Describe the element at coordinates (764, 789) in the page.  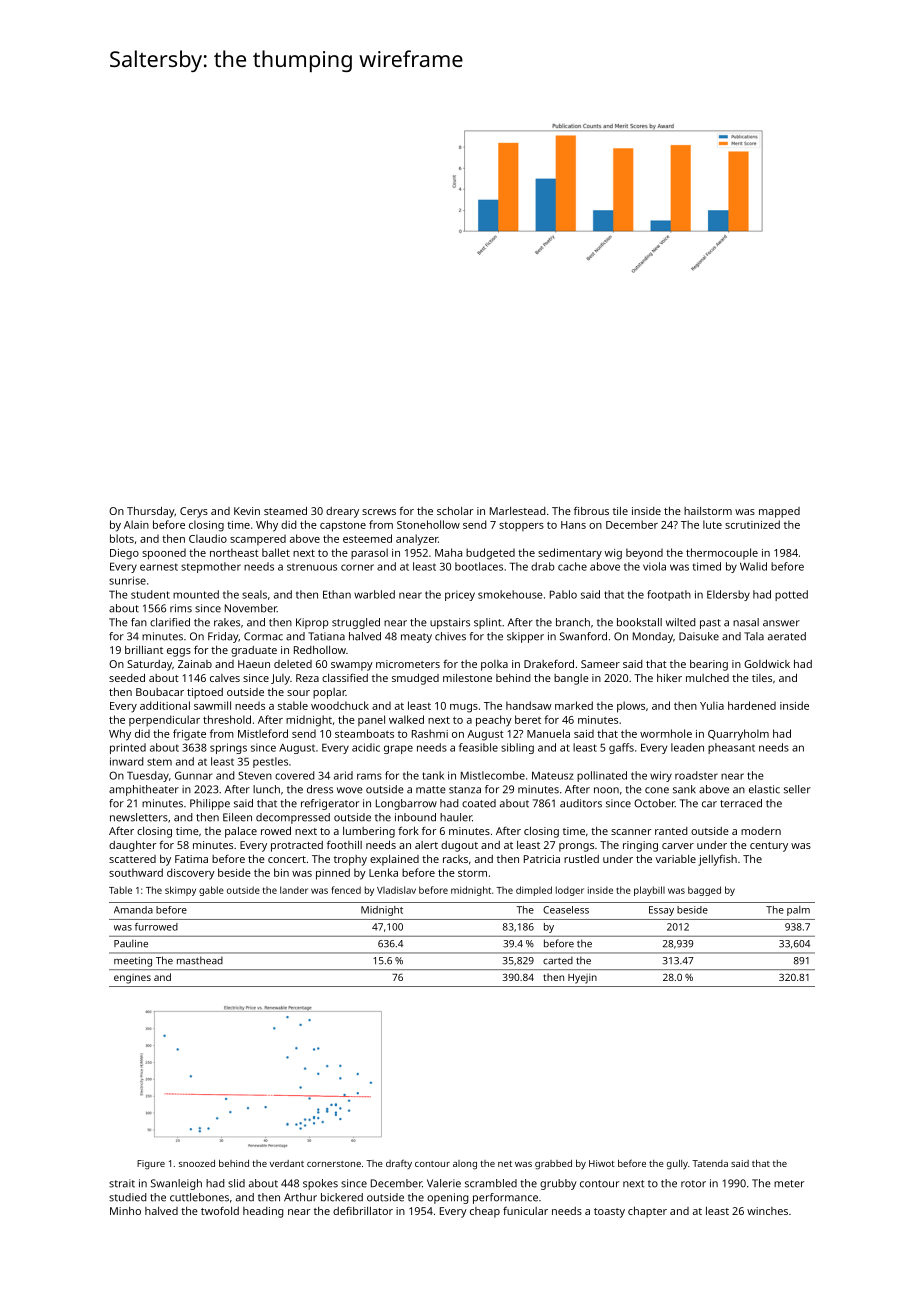
I see `elastic` at that location.
